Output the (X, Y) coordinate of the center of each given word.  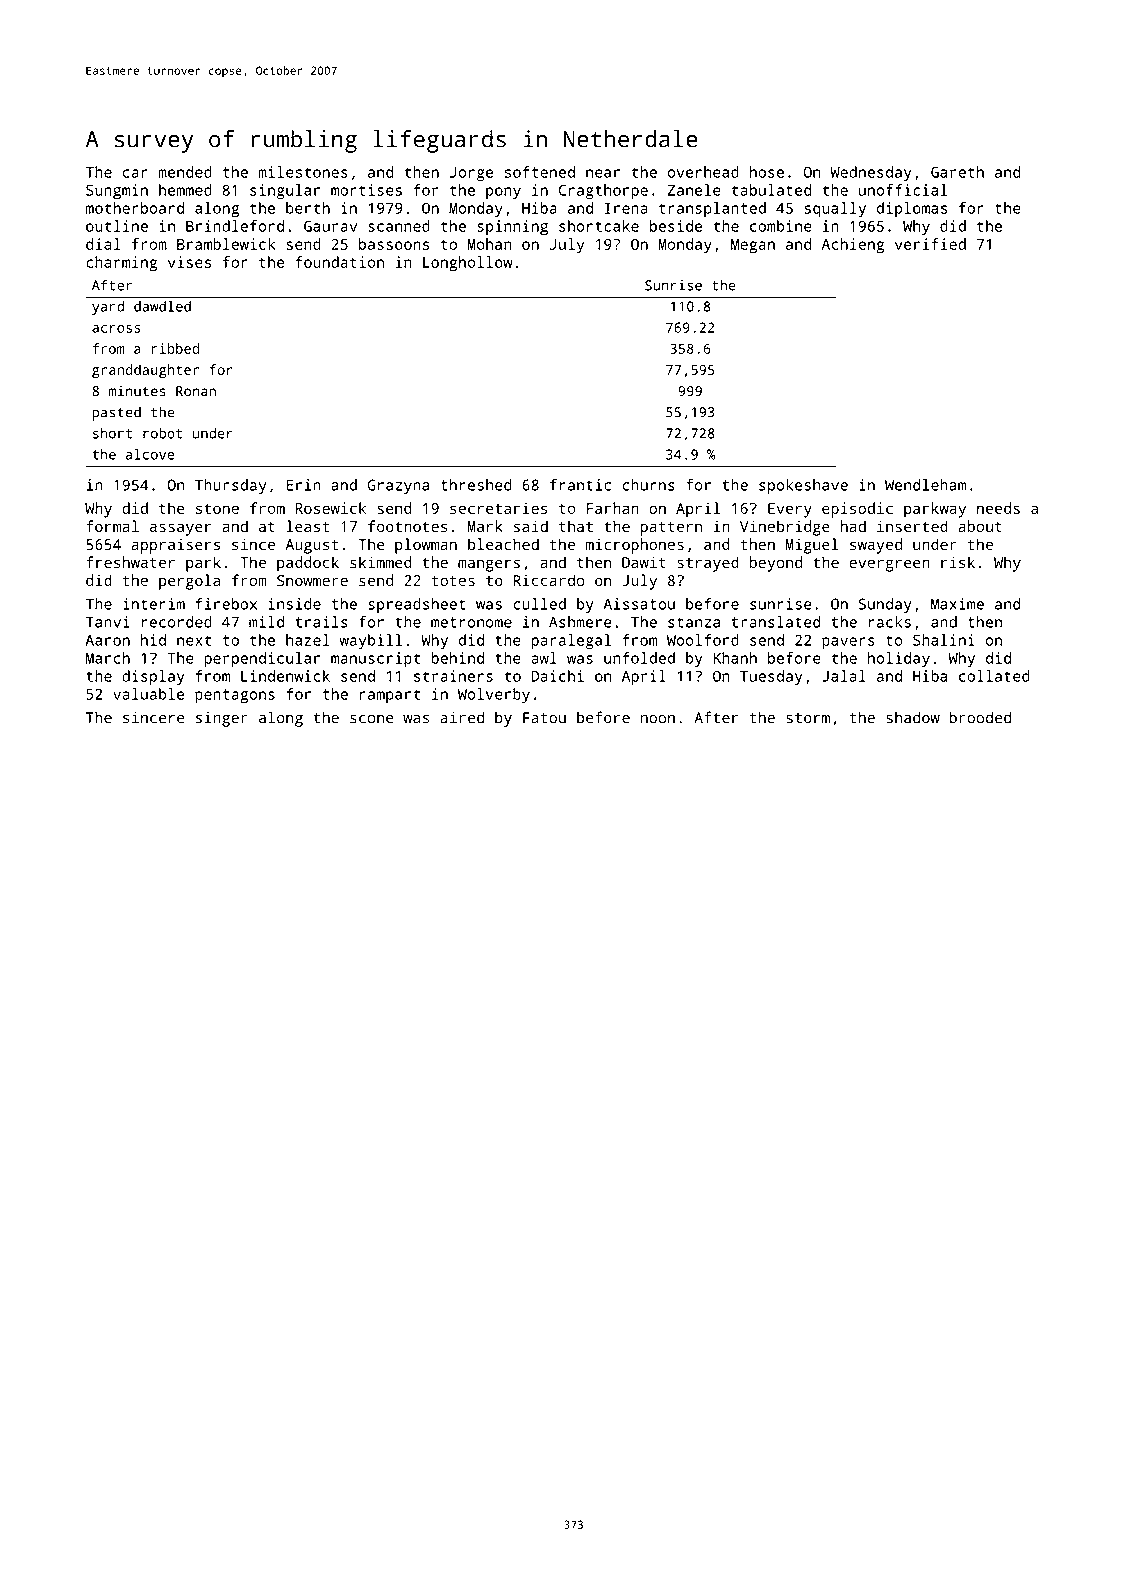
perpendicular (262, 660)
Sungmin (117, 192)
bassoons (394, 244)
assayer (180, 529)
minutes (137, 391)
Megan (753, 246)
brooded (980, 717)
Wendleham (925, 485)
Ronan (196, 391)
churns (648, 485)
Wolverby (494, 696)
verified (930, 244)
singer (222, 719)
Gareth (957, 172)
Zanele (694, 190)
